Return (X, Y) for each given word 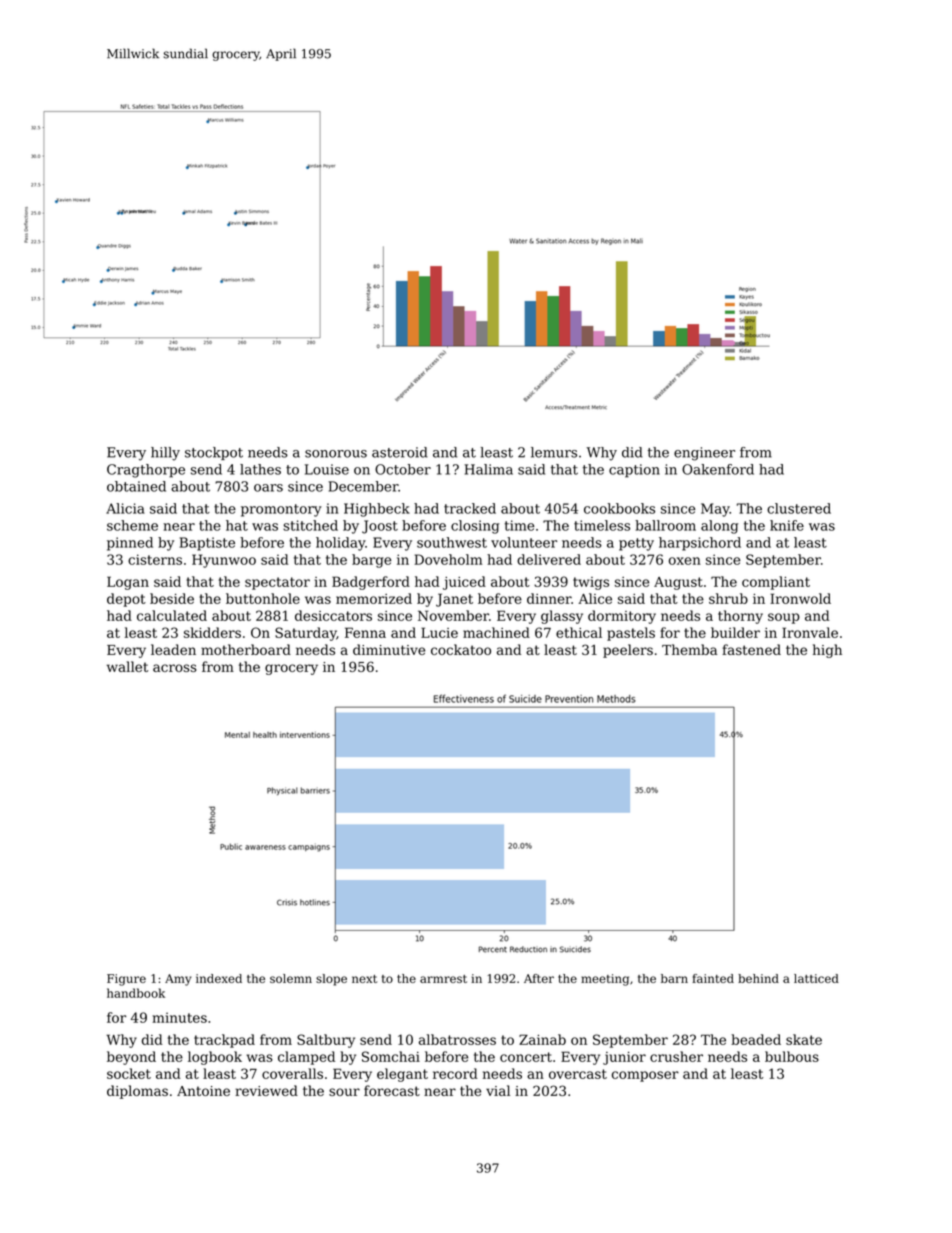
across (174, 668)
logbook (215, 1058)
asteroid (400, 452)
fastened (751, 649)
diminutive (389, 649)
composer (645, 1076)
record (455, 1073)
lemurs (554, 452)
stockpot (214, 453)
